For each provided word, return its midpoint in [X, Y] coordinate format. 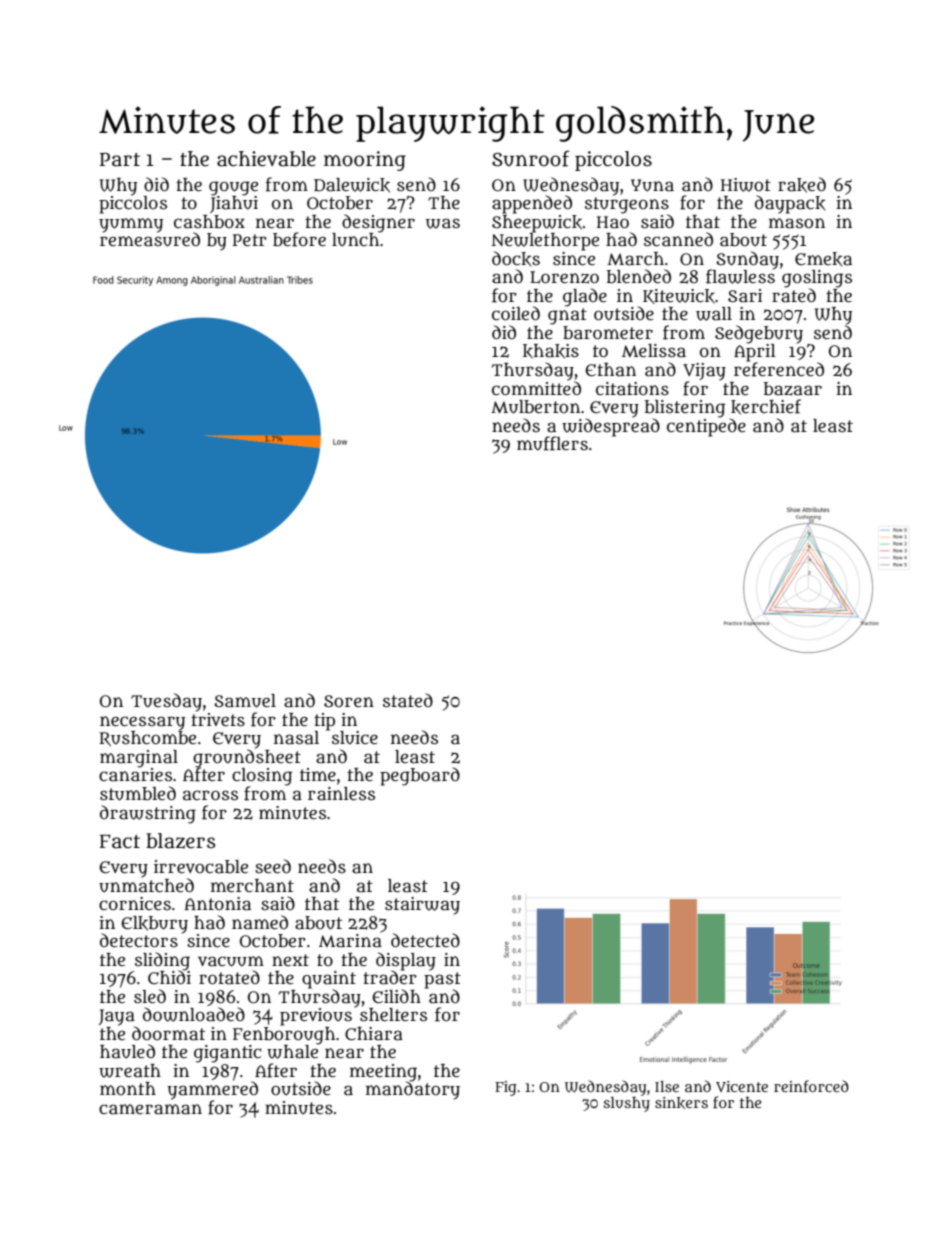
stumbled [138, 793]
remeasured [150, 239]
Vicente [742, 1086]
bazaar [793, 389]
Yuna [652, 185]
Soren [349, 701]
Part [120, 160]
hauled [127, 1051]
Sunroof [531, 158]
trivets [218, 720]
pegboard [420, 776]
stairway [422, 906]
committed [536, 388]
